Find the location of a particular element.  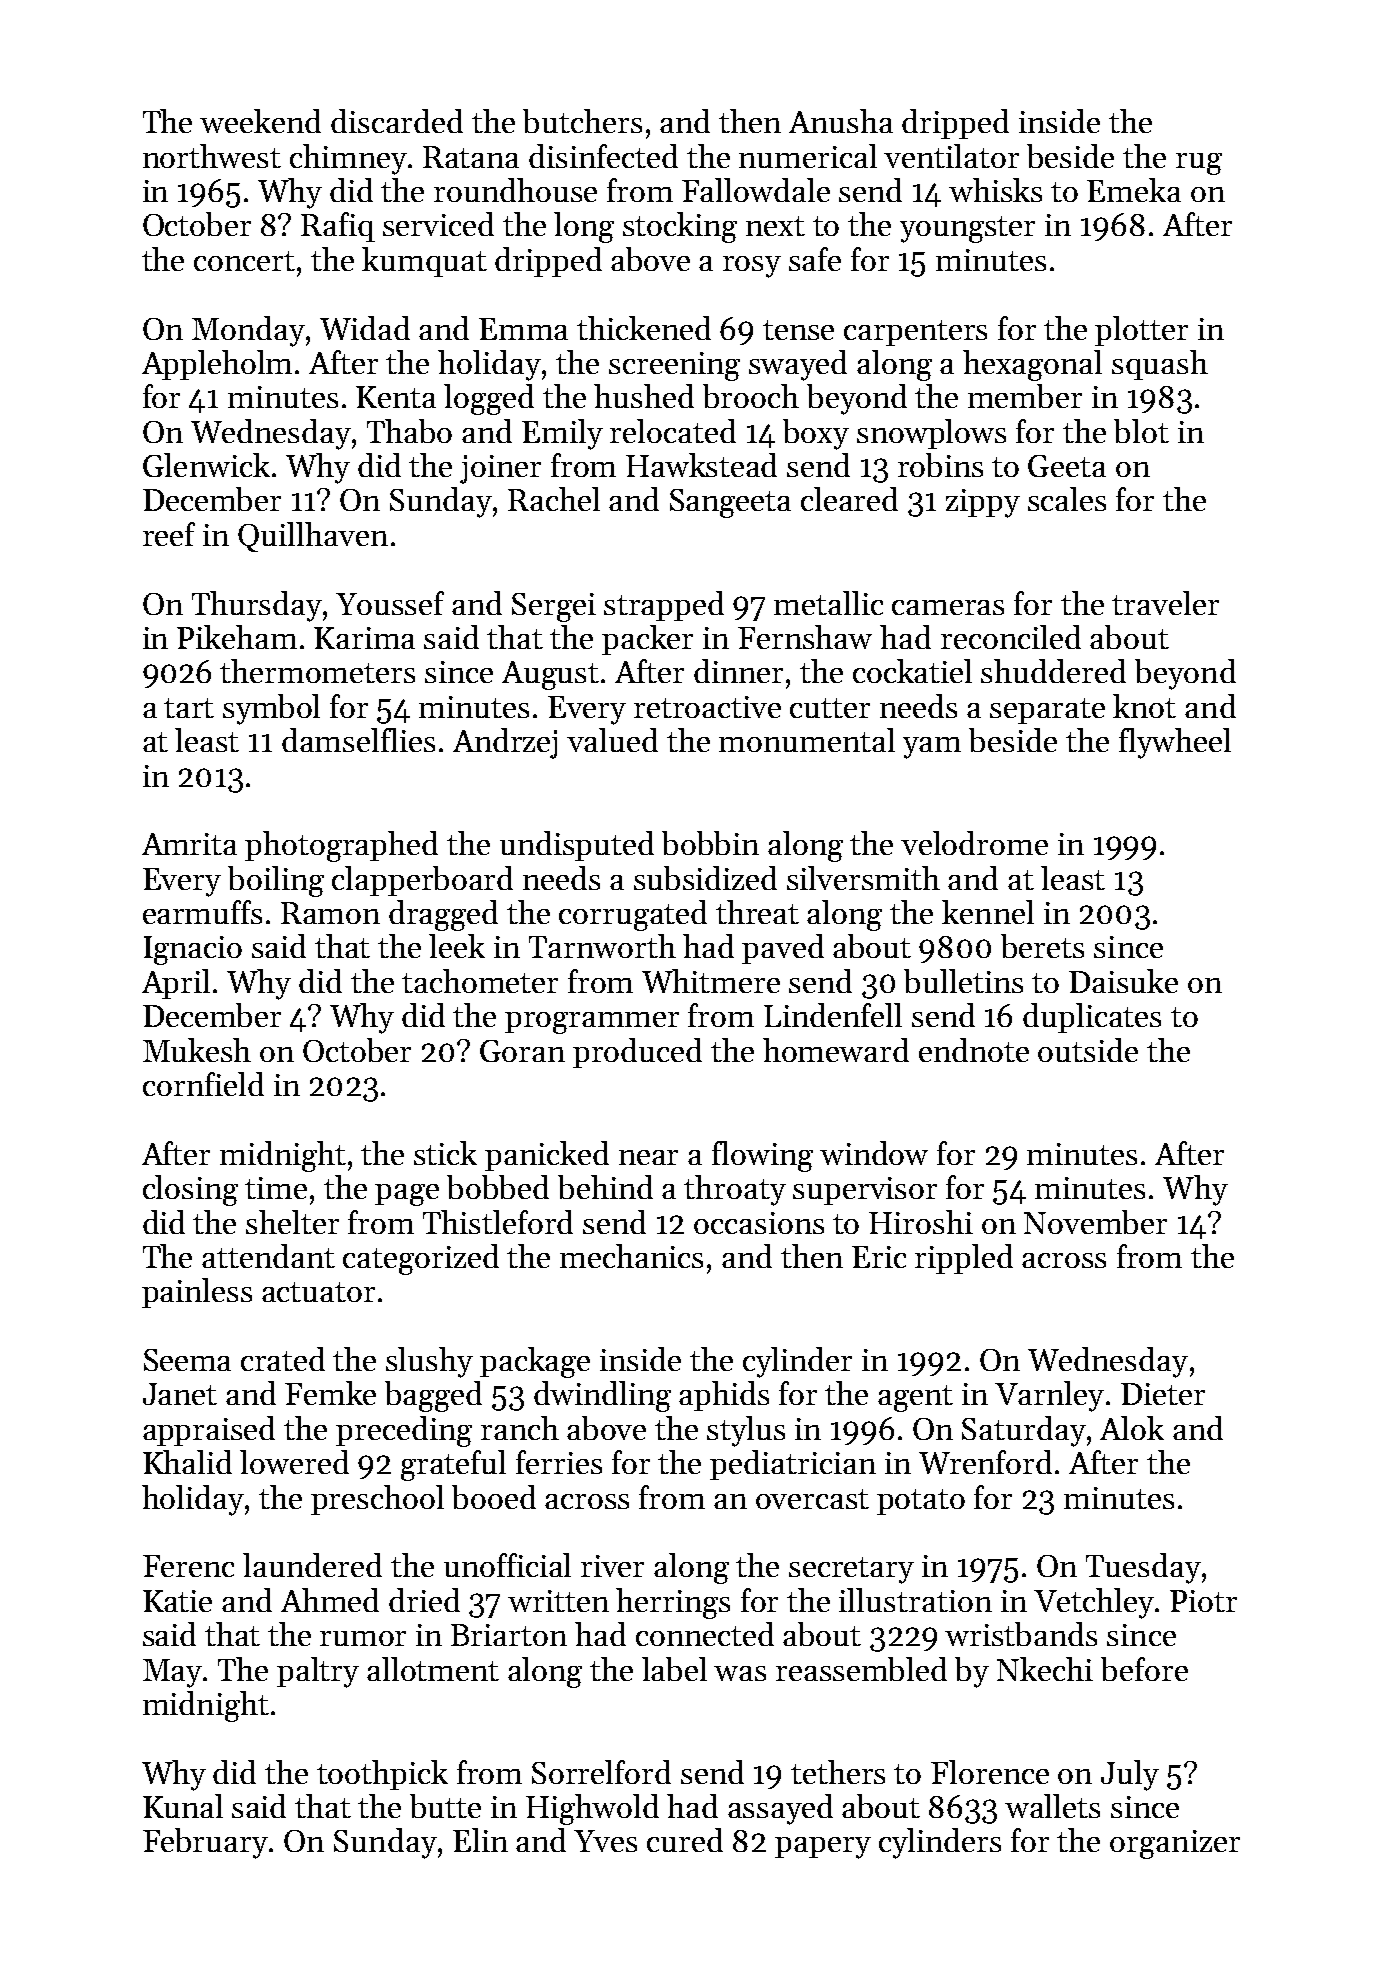

squash is located at coordinates (1160, 365).
